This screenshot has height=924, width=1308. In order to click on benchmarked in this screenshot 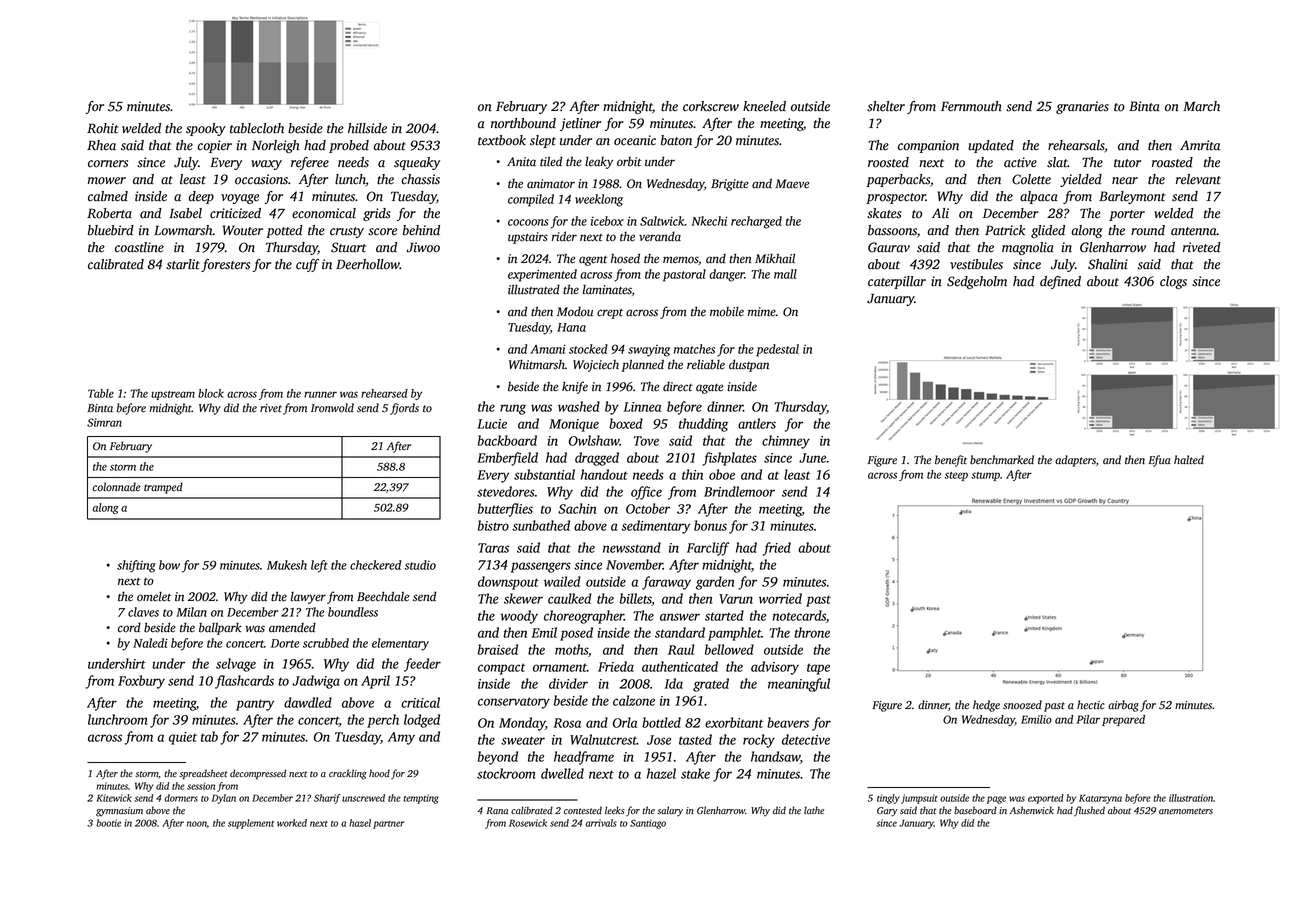, I will do `click(1002, 460)`.
